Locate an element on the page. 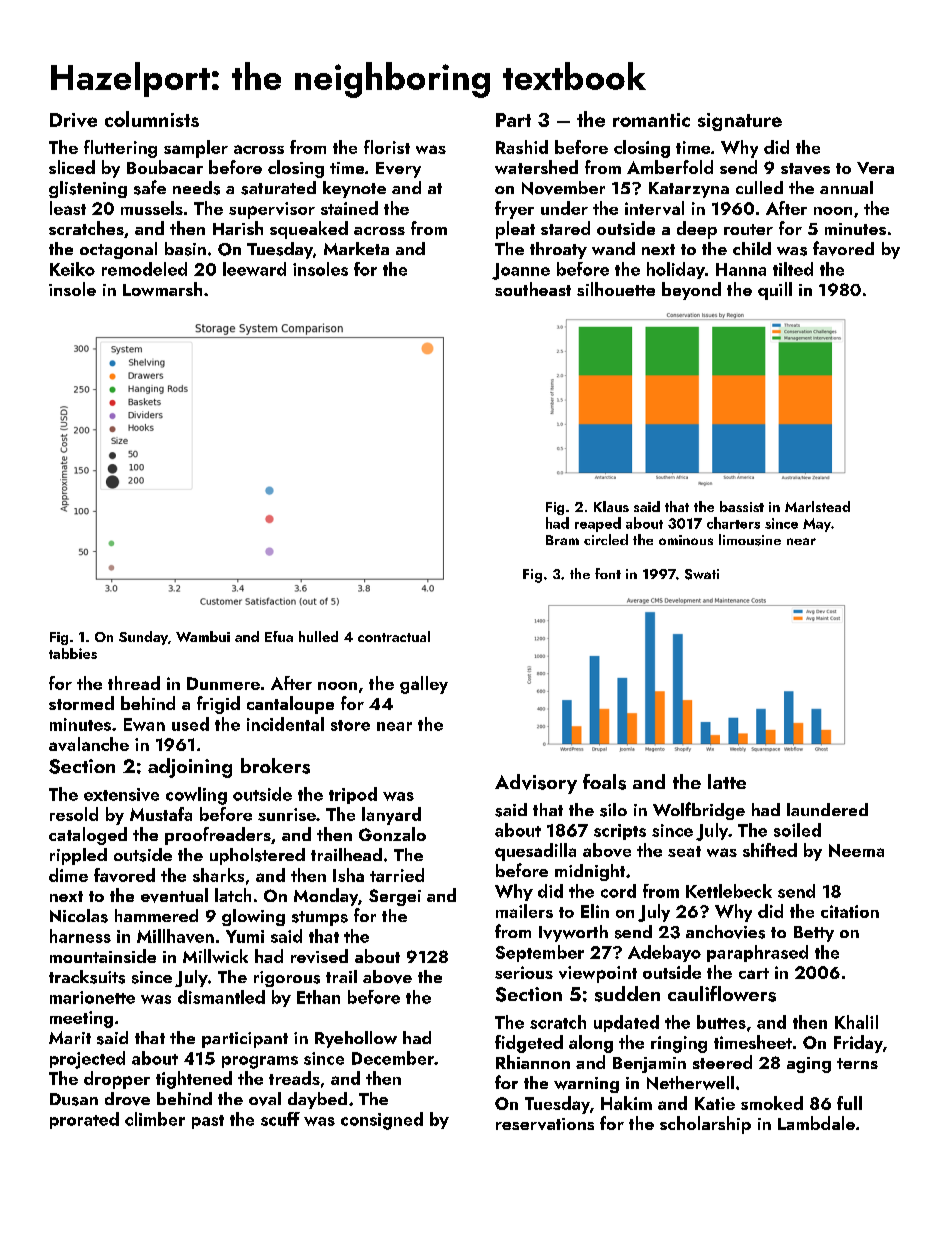 The height and width of the page is (1233, 952). Marketa is located at coordinates (356, 248).
